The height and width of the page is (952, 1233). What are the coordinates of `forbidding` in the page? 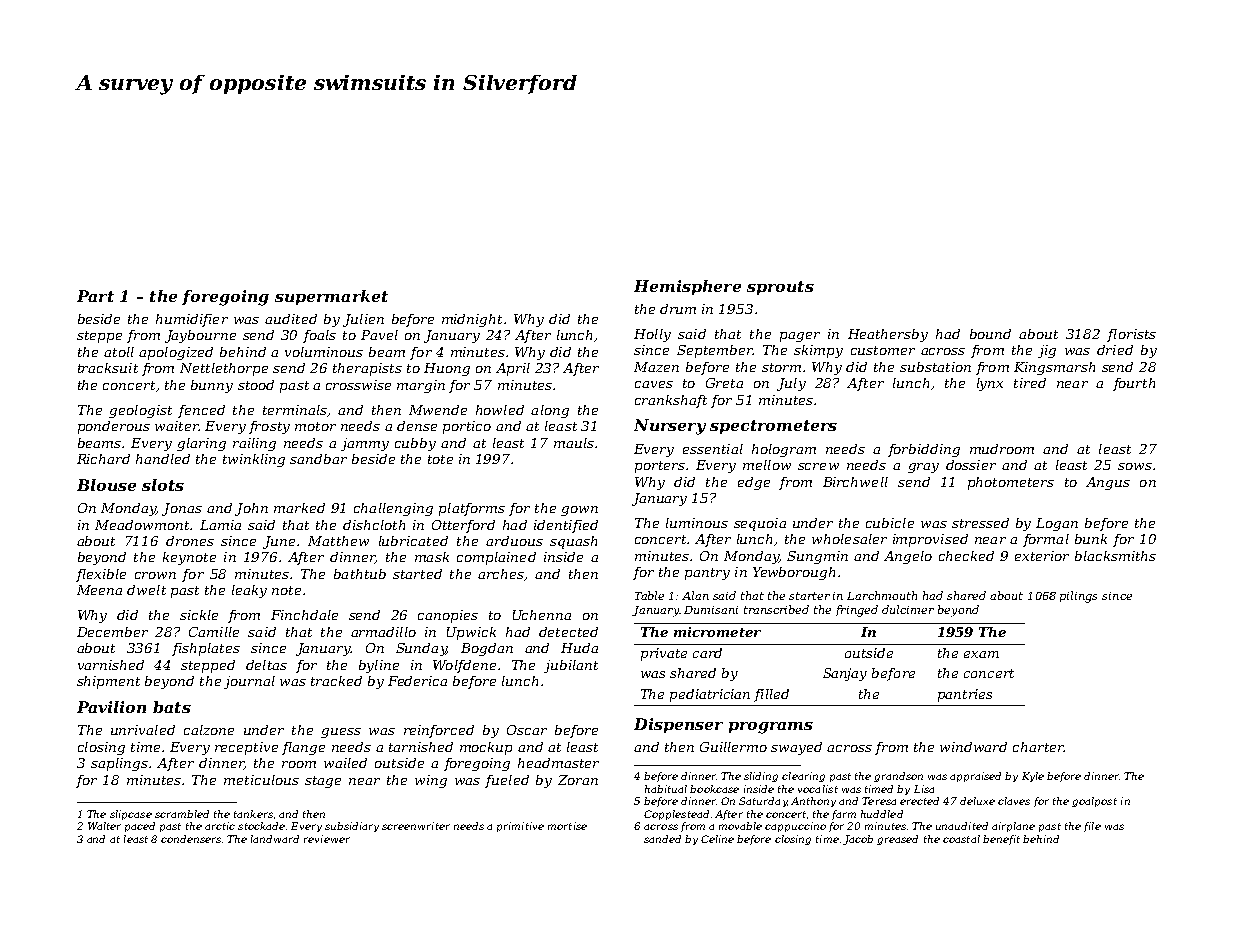 It's located at (924, 450).
